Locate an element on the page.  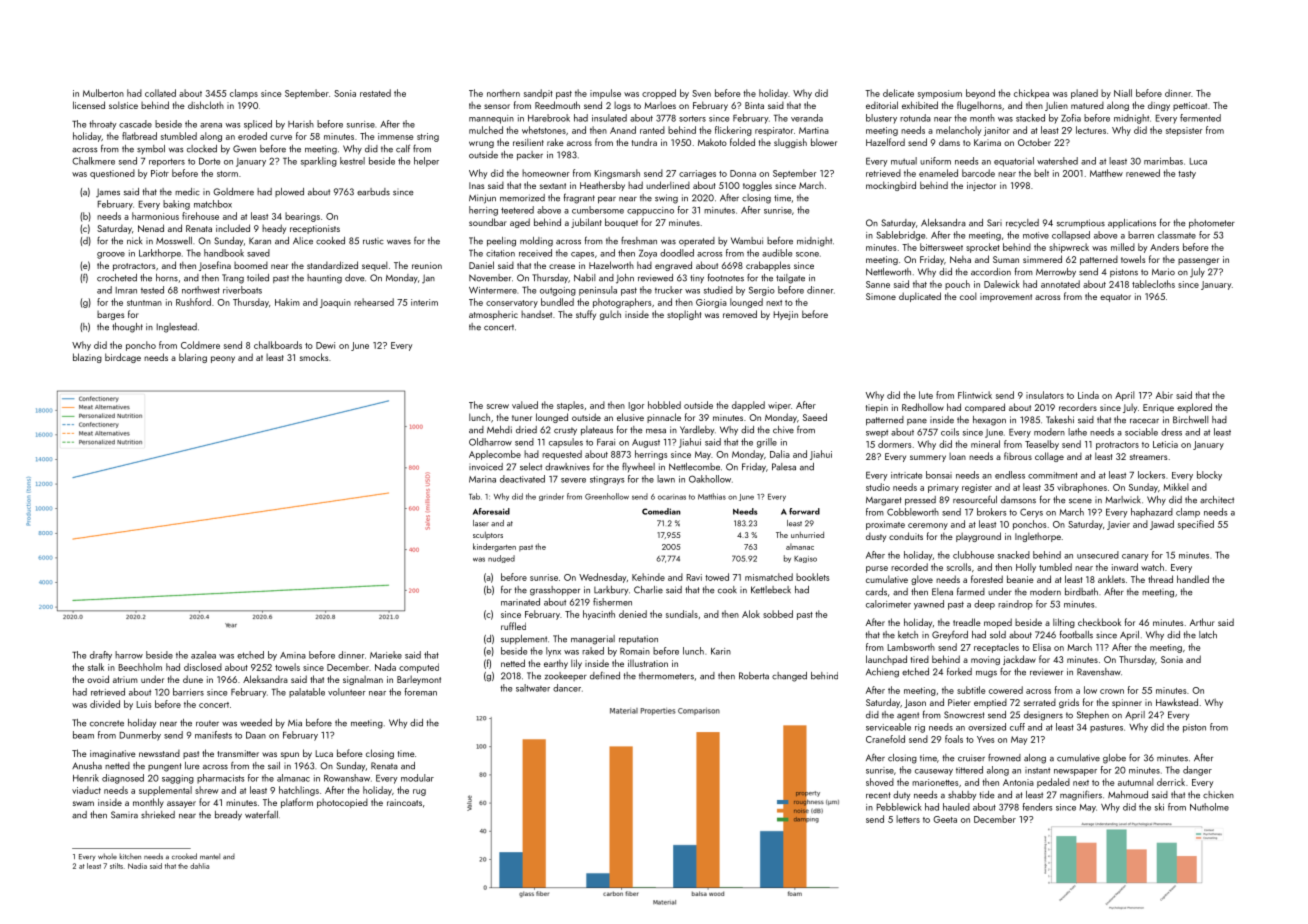
Chalkmere is located at coordinates (93, 161).
